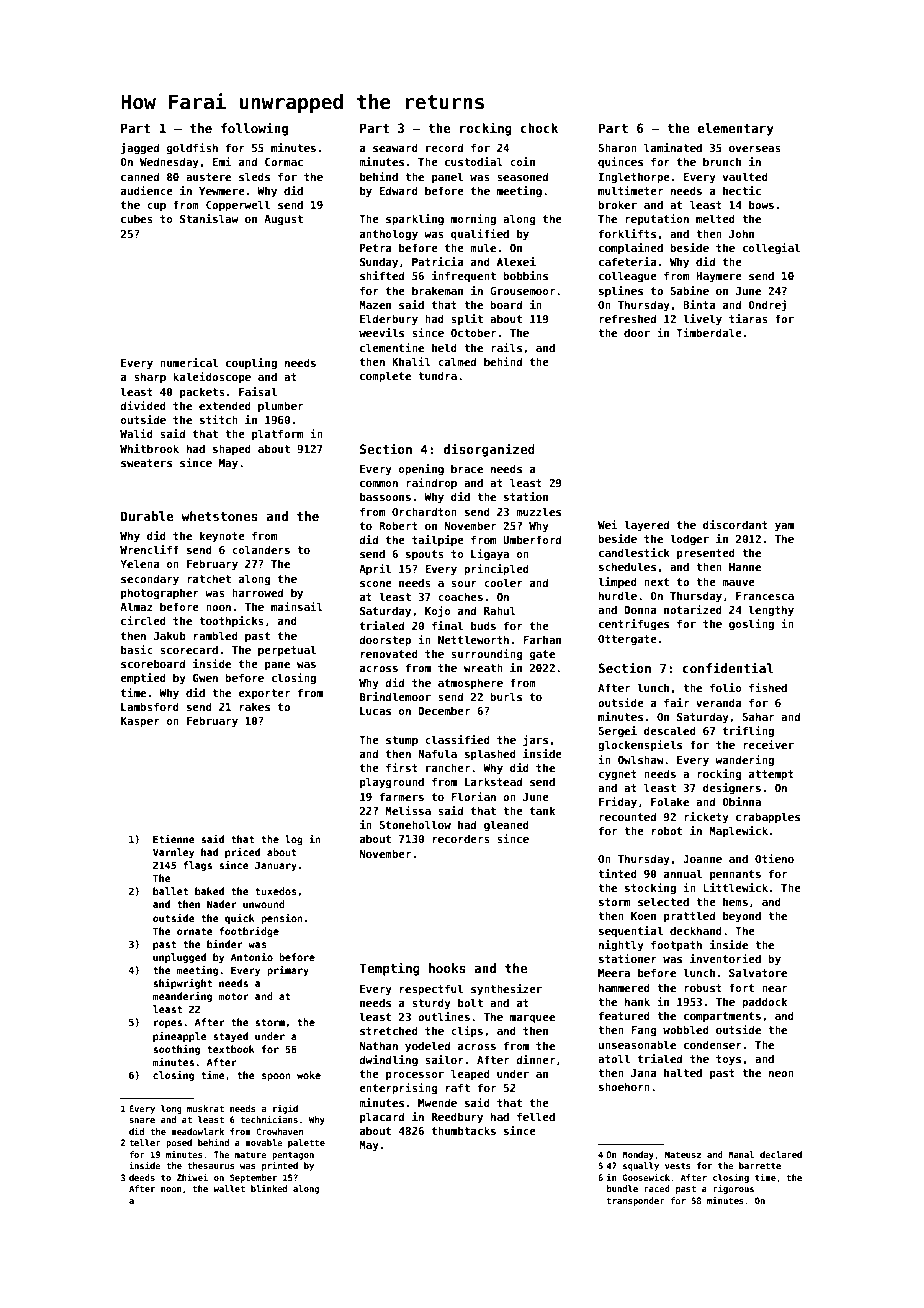 Image resolution: width=924 pixels, height=1308 pixels. I want to click on following, so click(254, 129).
